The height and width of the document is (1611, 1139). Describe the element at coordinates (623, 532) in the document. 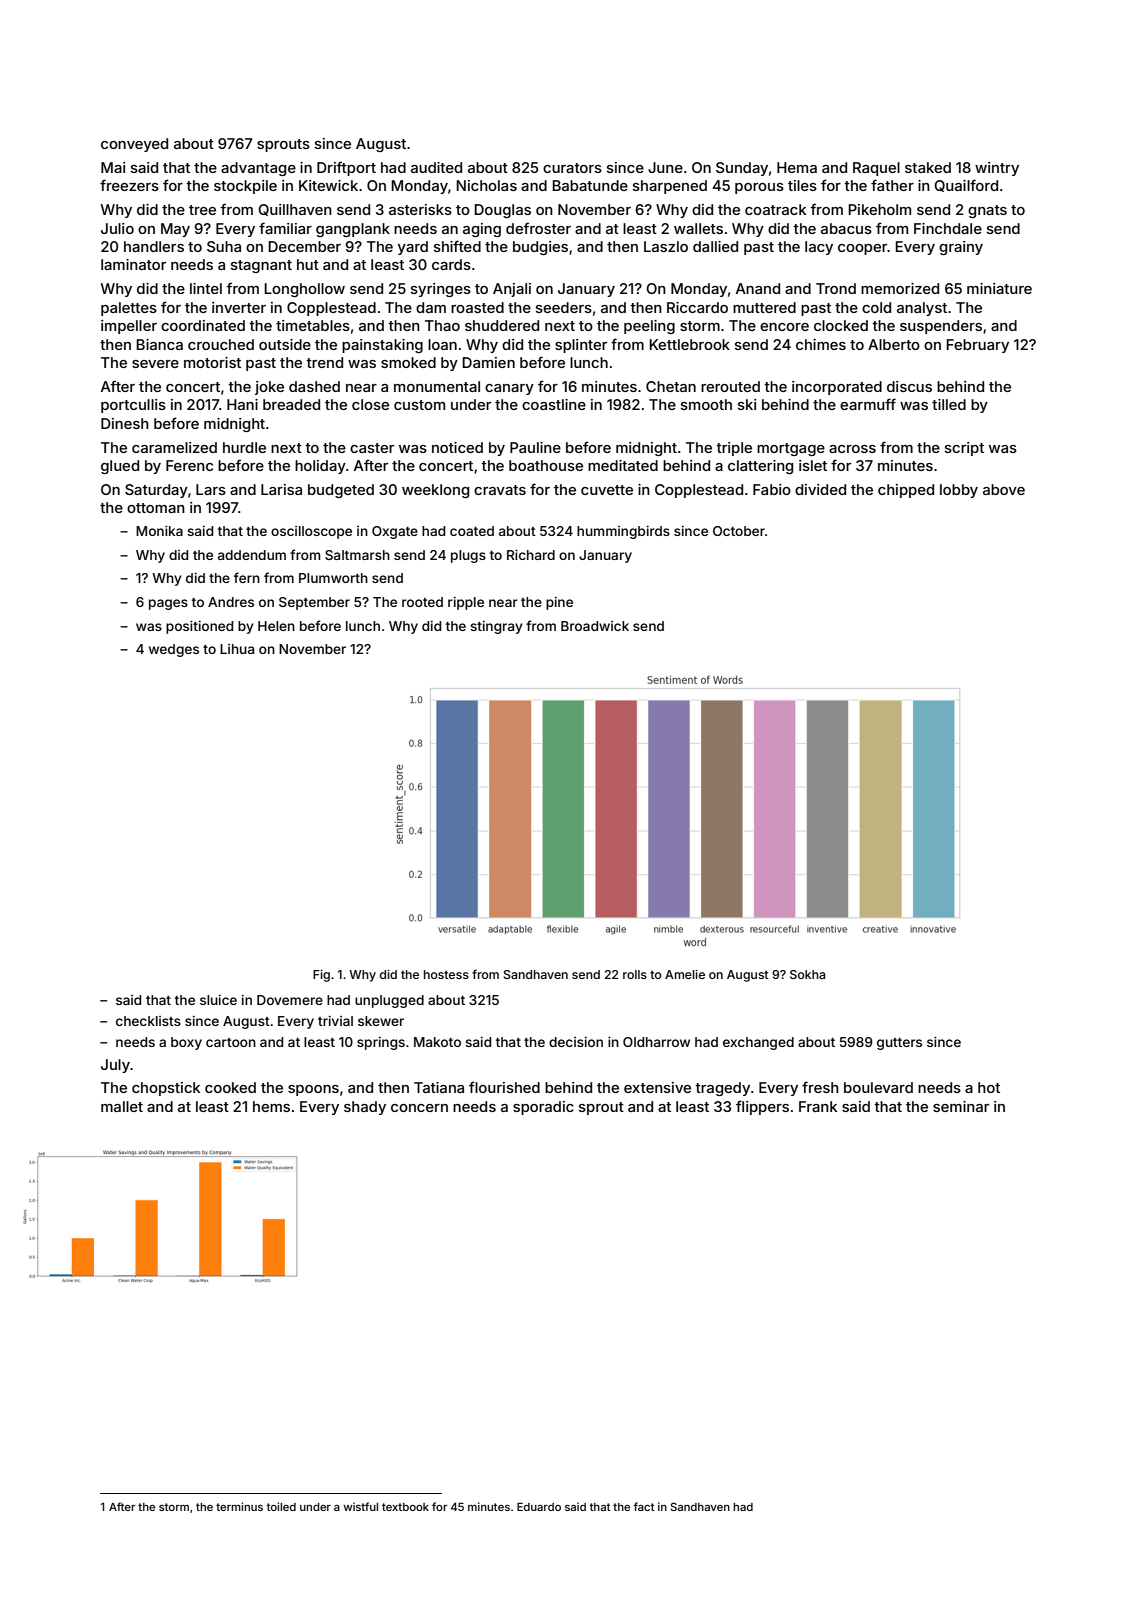

I see `hummingbirds` at that location.
